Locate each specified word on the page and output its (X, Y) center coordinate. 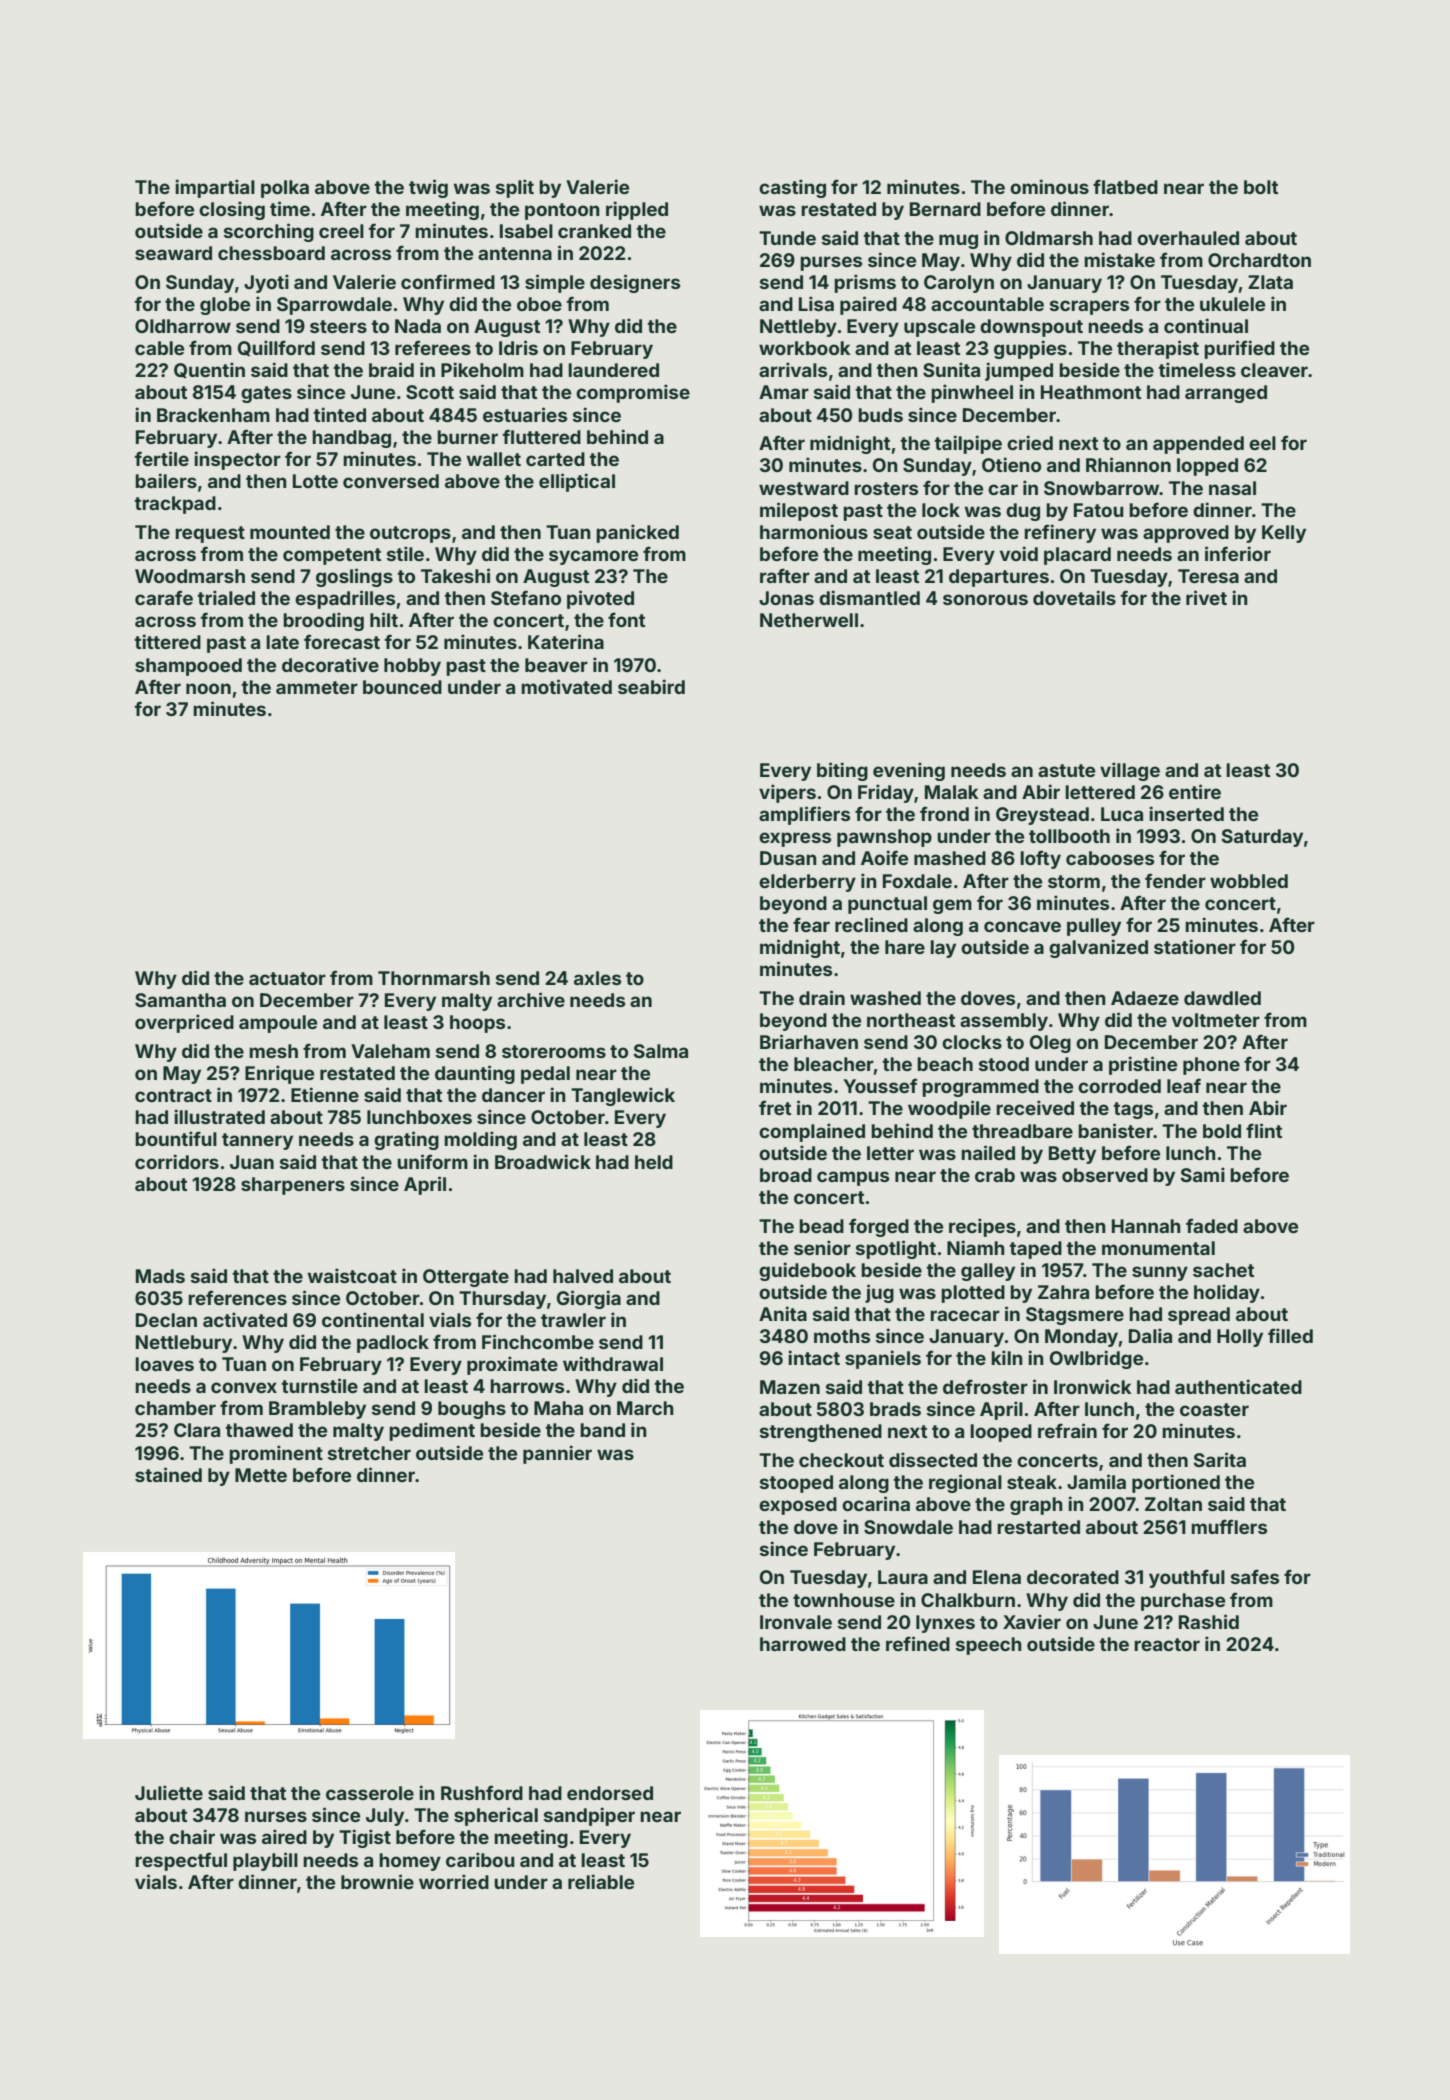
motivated (566, 686)
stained (168, 1474)
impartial (215, 188)
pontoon (562, 211)
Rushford (482, 1792)
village (1130, 771)
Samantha (180, 1000)
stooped (796, 1484)
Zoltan (1173, 1504)
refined (918, 1643)
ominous (1049, 186)
